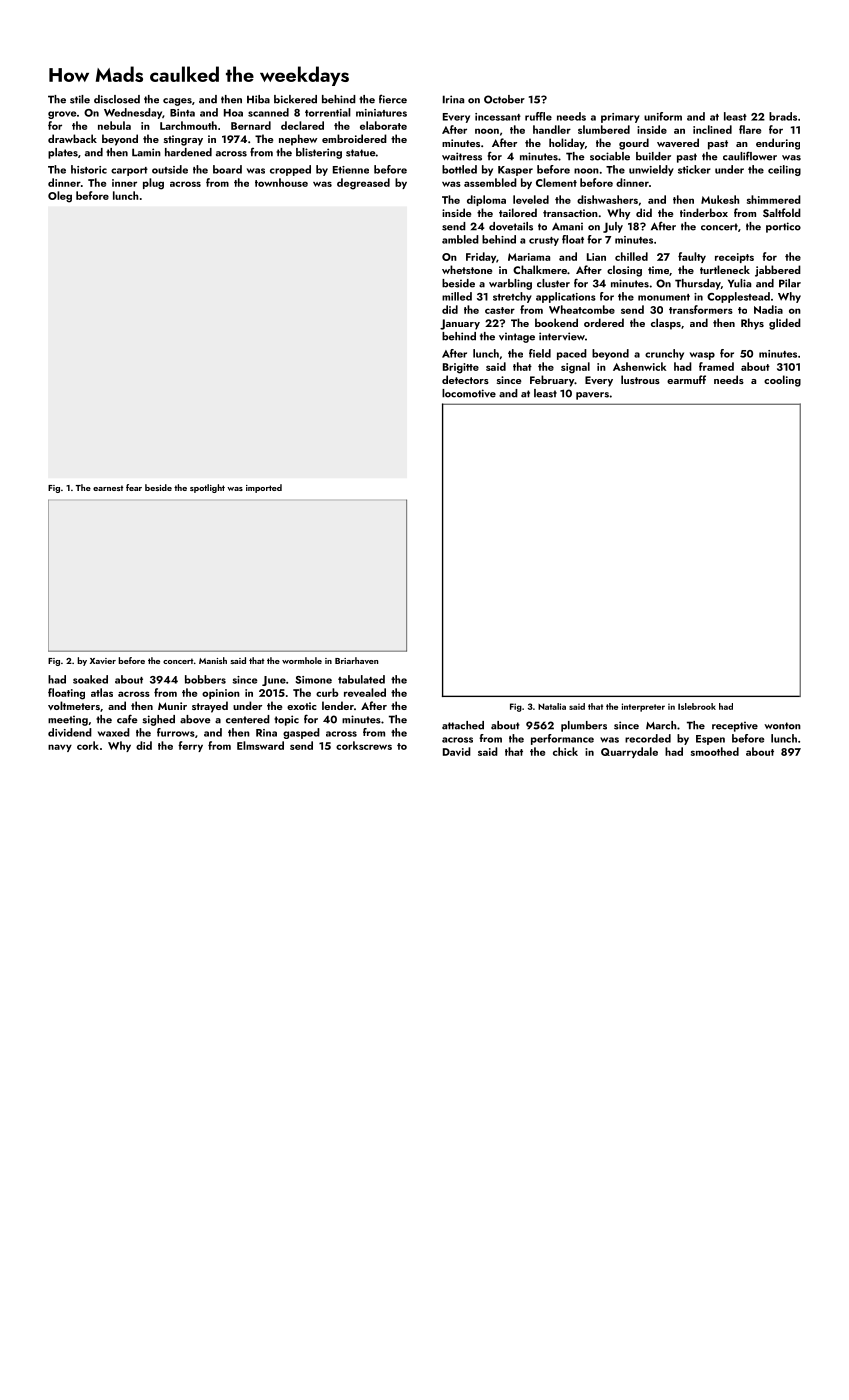 The width and height of the screenshot is (849, 1400). Describe the element at coordinates (60, 197) in the screenshot. I see `Oleg` at that location.
